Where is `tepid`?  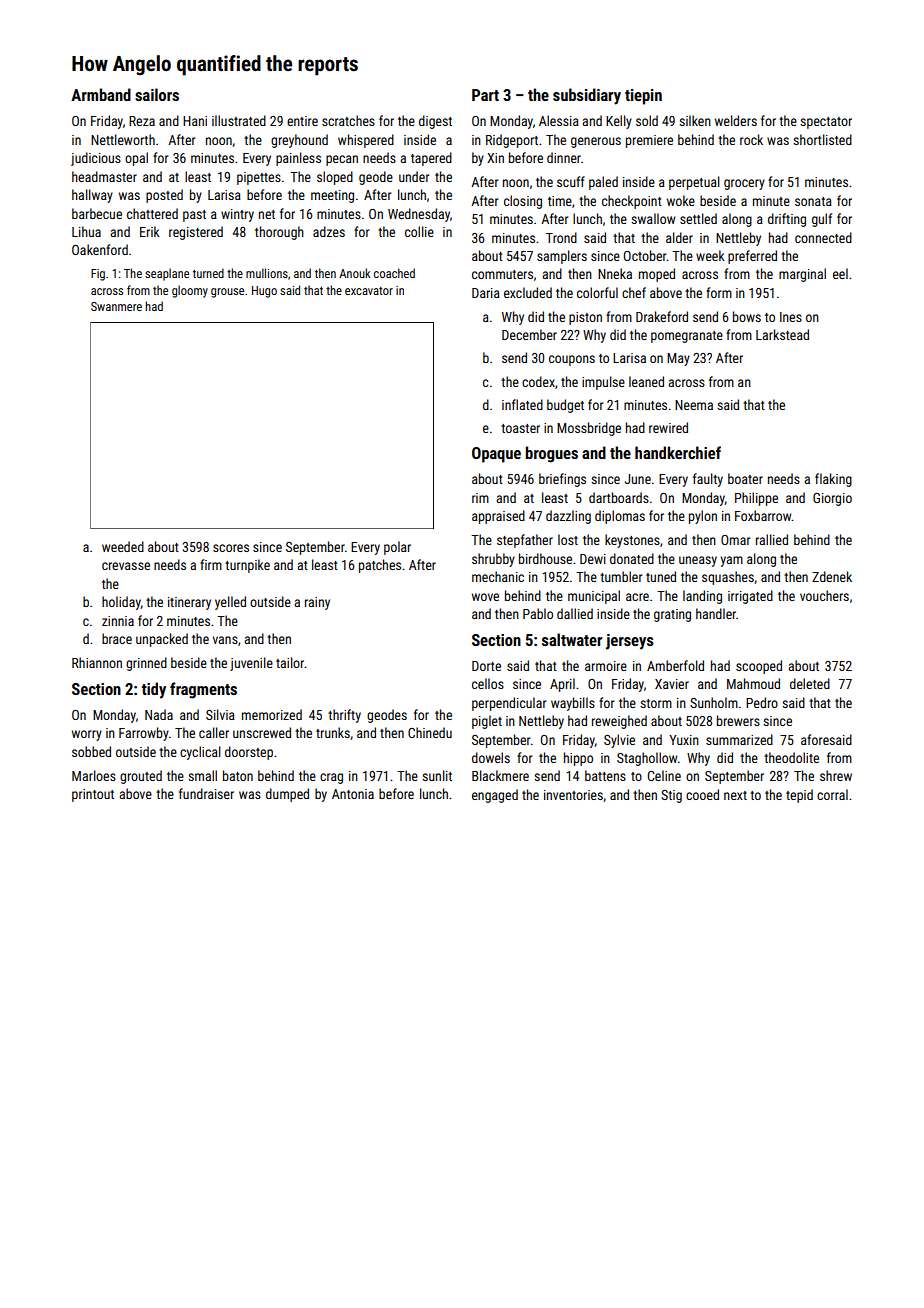
tepid is located at coordinates (799, 796).
